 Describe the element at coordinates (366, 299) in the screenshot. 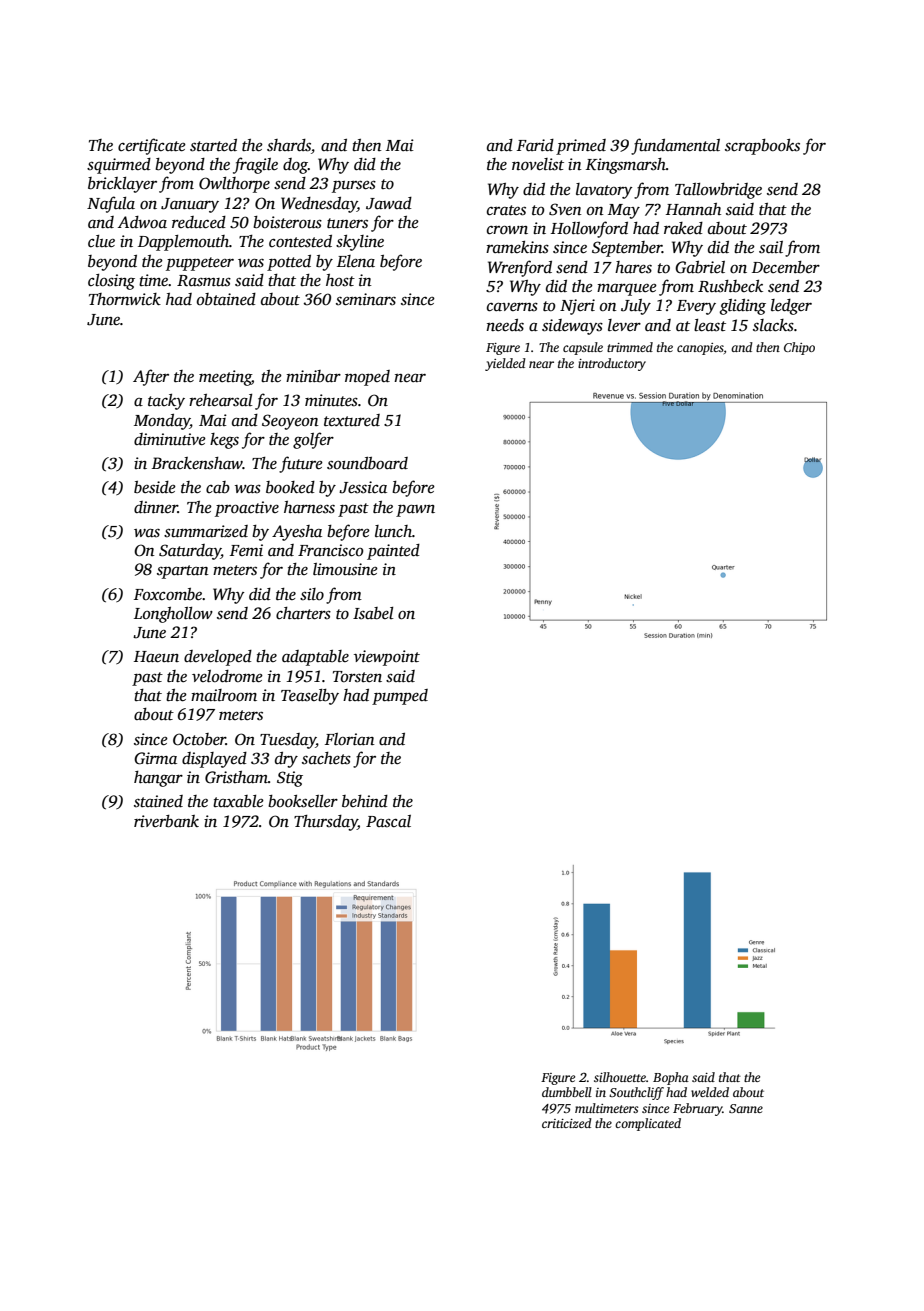

I see `seminars` at that location.
